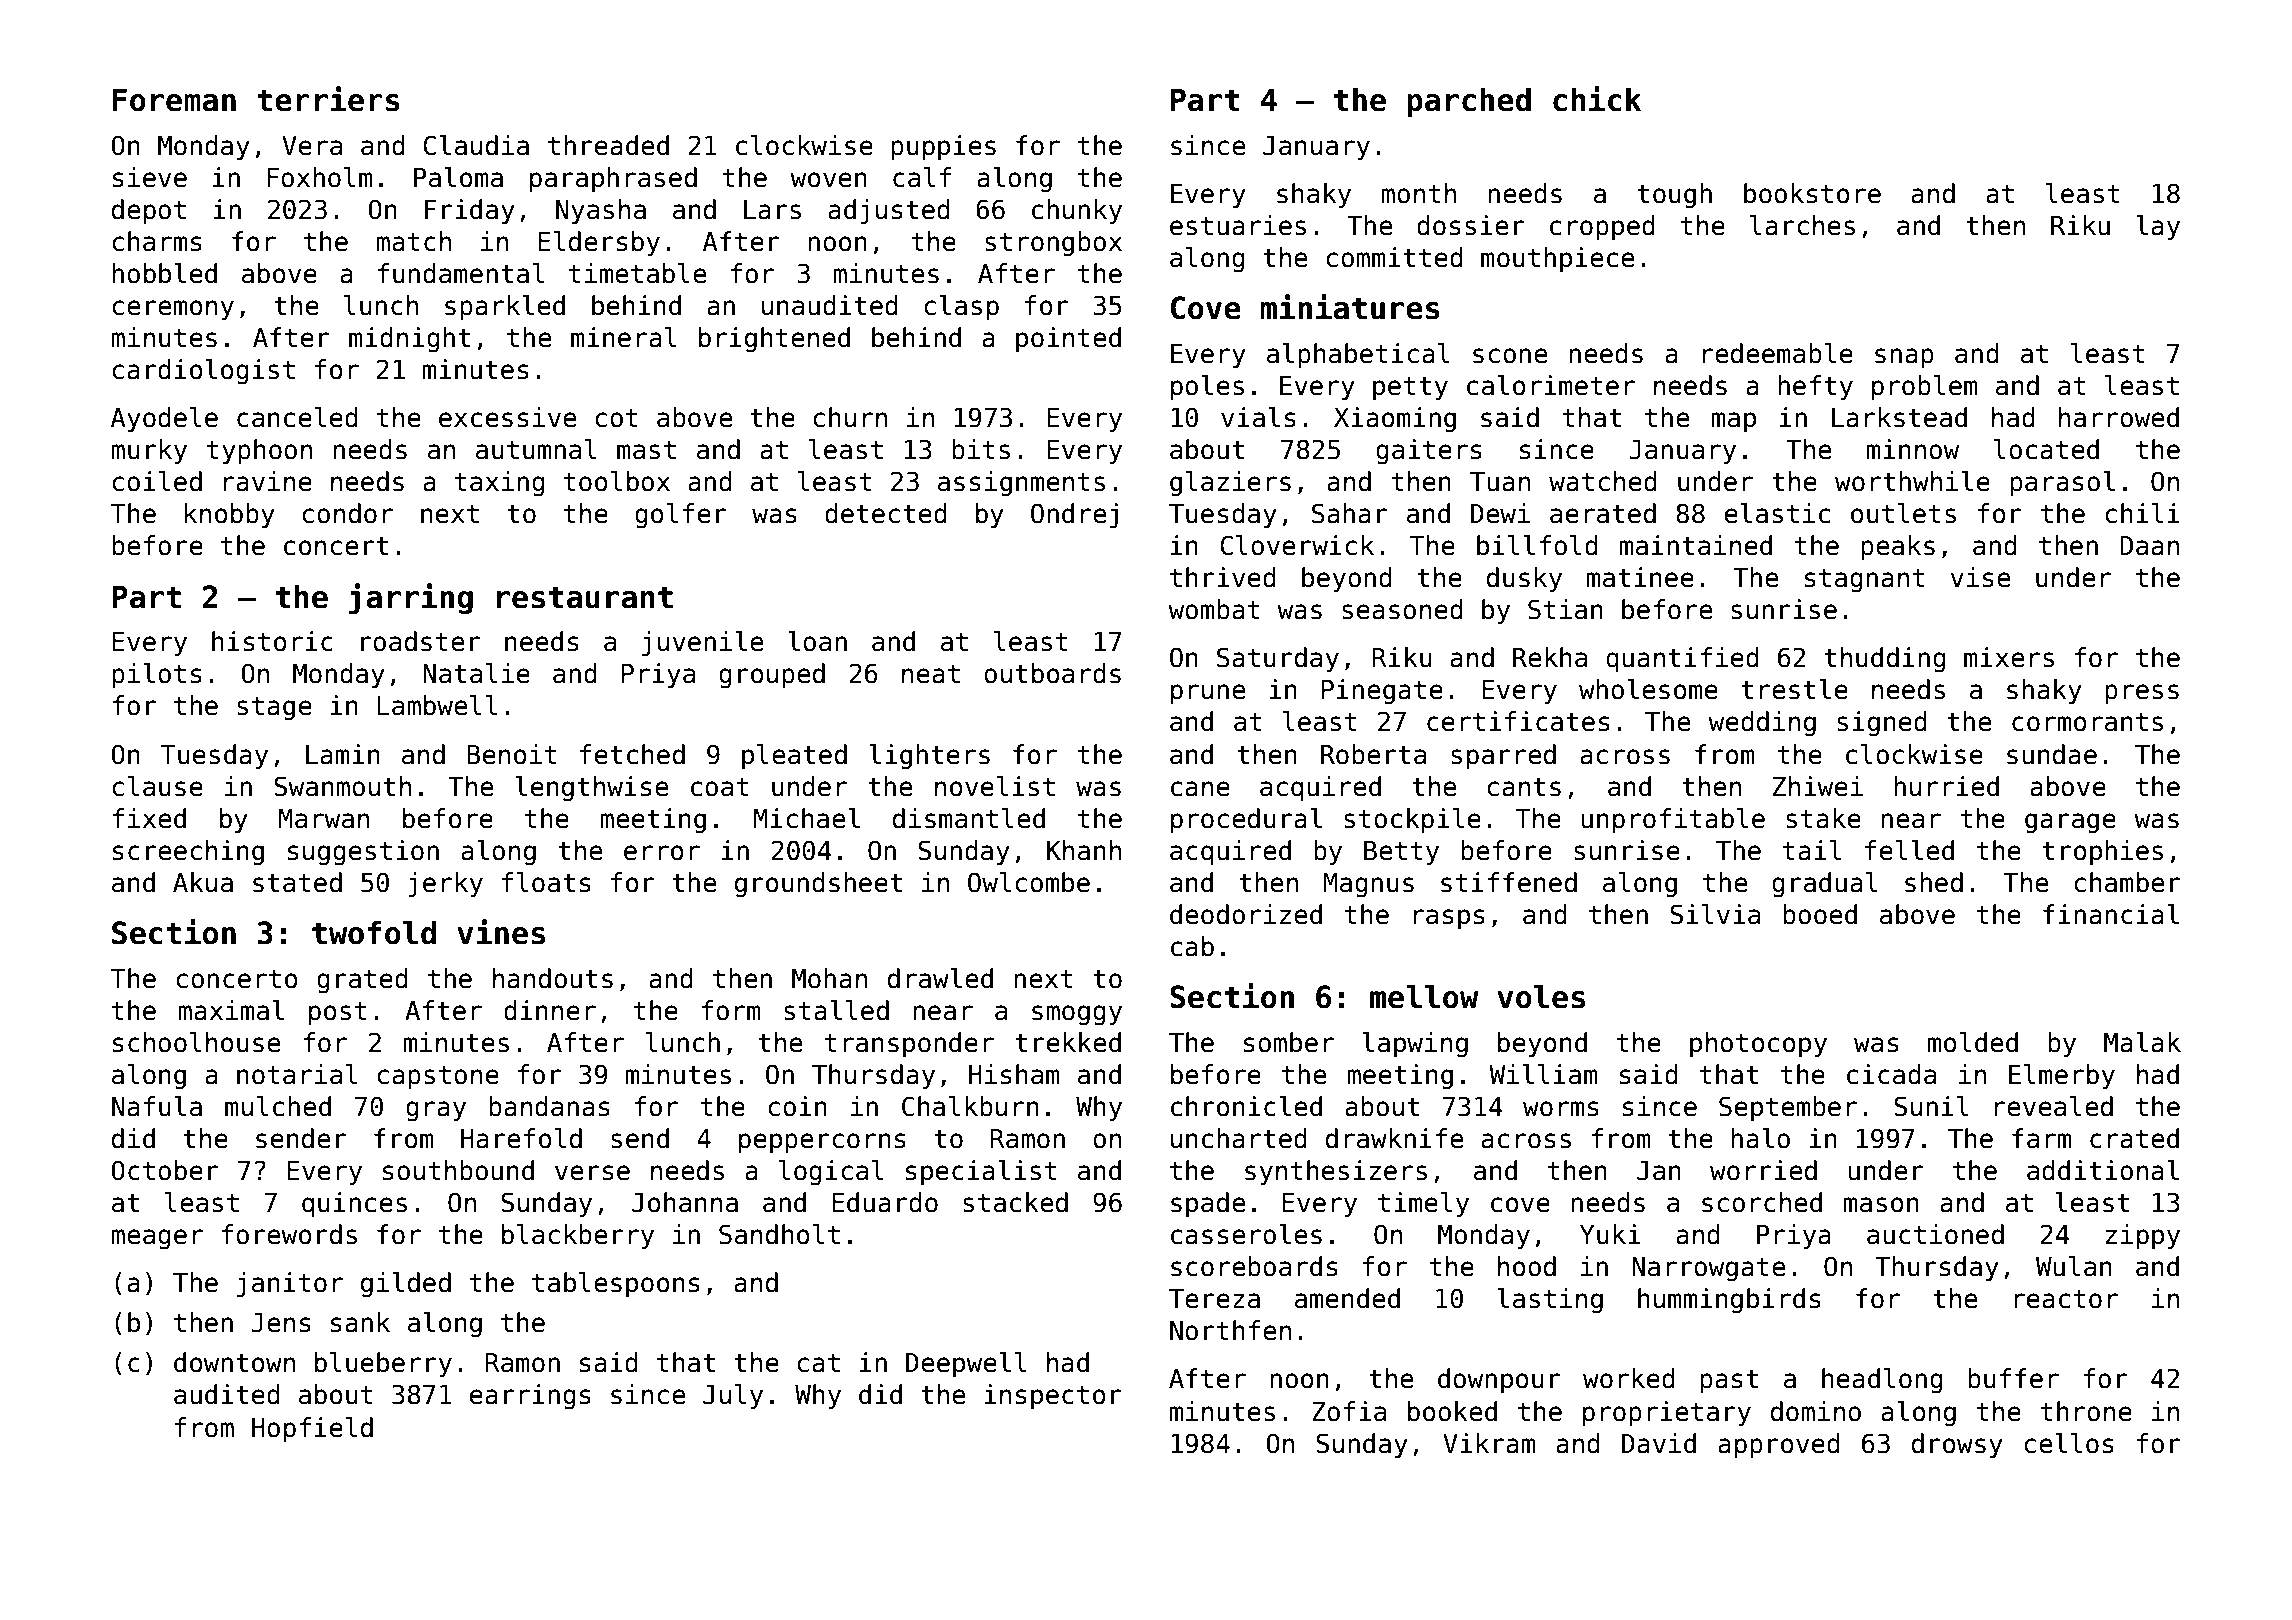 Image resolution: width=2292 pixels, height=1620 pixels. What do you see at coordinates (281, 1323) in the screenshot?
I see `Jens` at bounding box center [281, 1323].
